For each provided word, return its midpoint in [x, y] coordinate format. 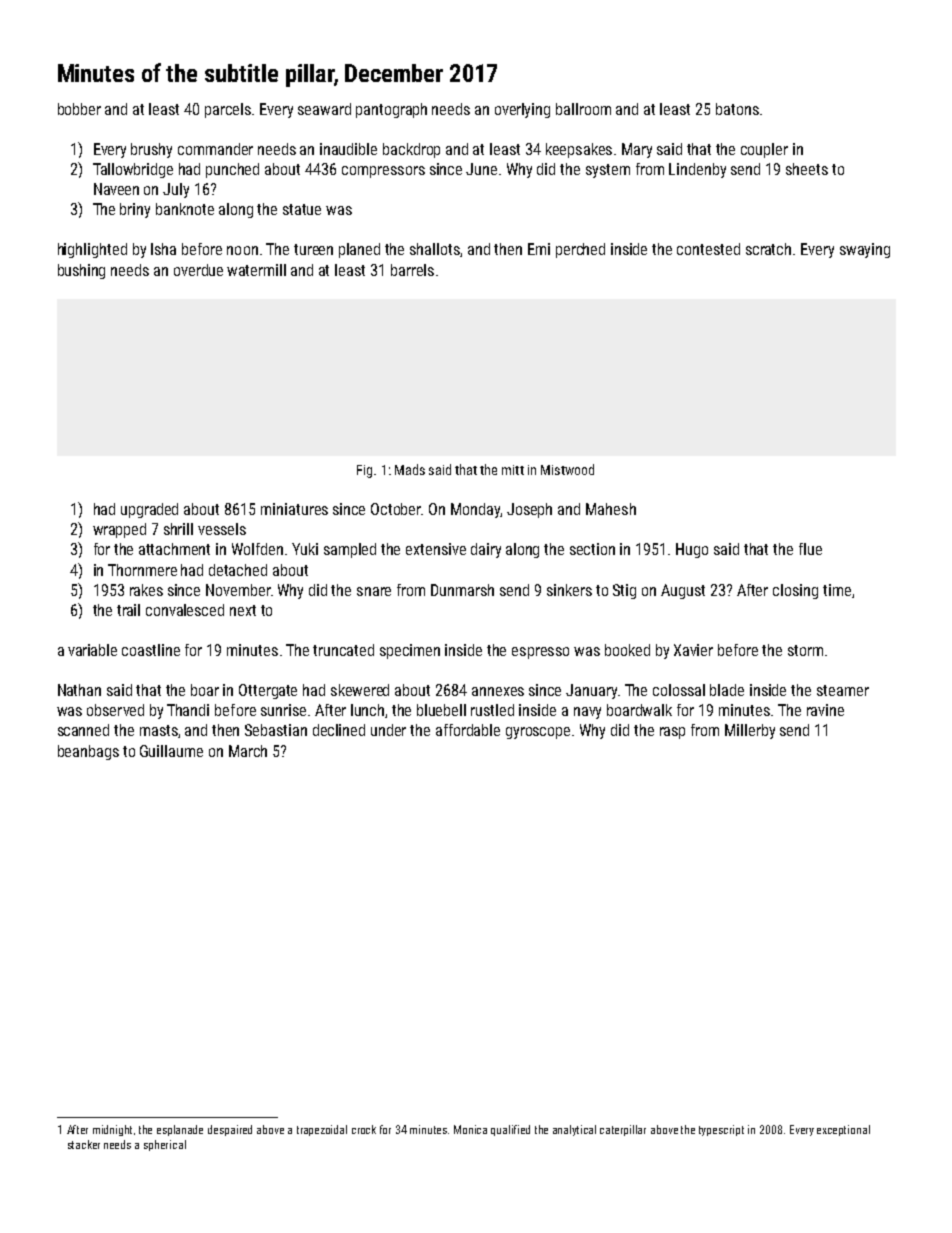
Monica [470, 1129]
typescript [721, 1130]
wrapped [119, 530]
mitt [513, 470]
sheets [807, 169]
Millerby [750, 731]
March [248, 751]
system [608, 171]
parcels [228, 110]
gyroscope [538, 733]
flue [810, 549]
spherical [165, 1145]
